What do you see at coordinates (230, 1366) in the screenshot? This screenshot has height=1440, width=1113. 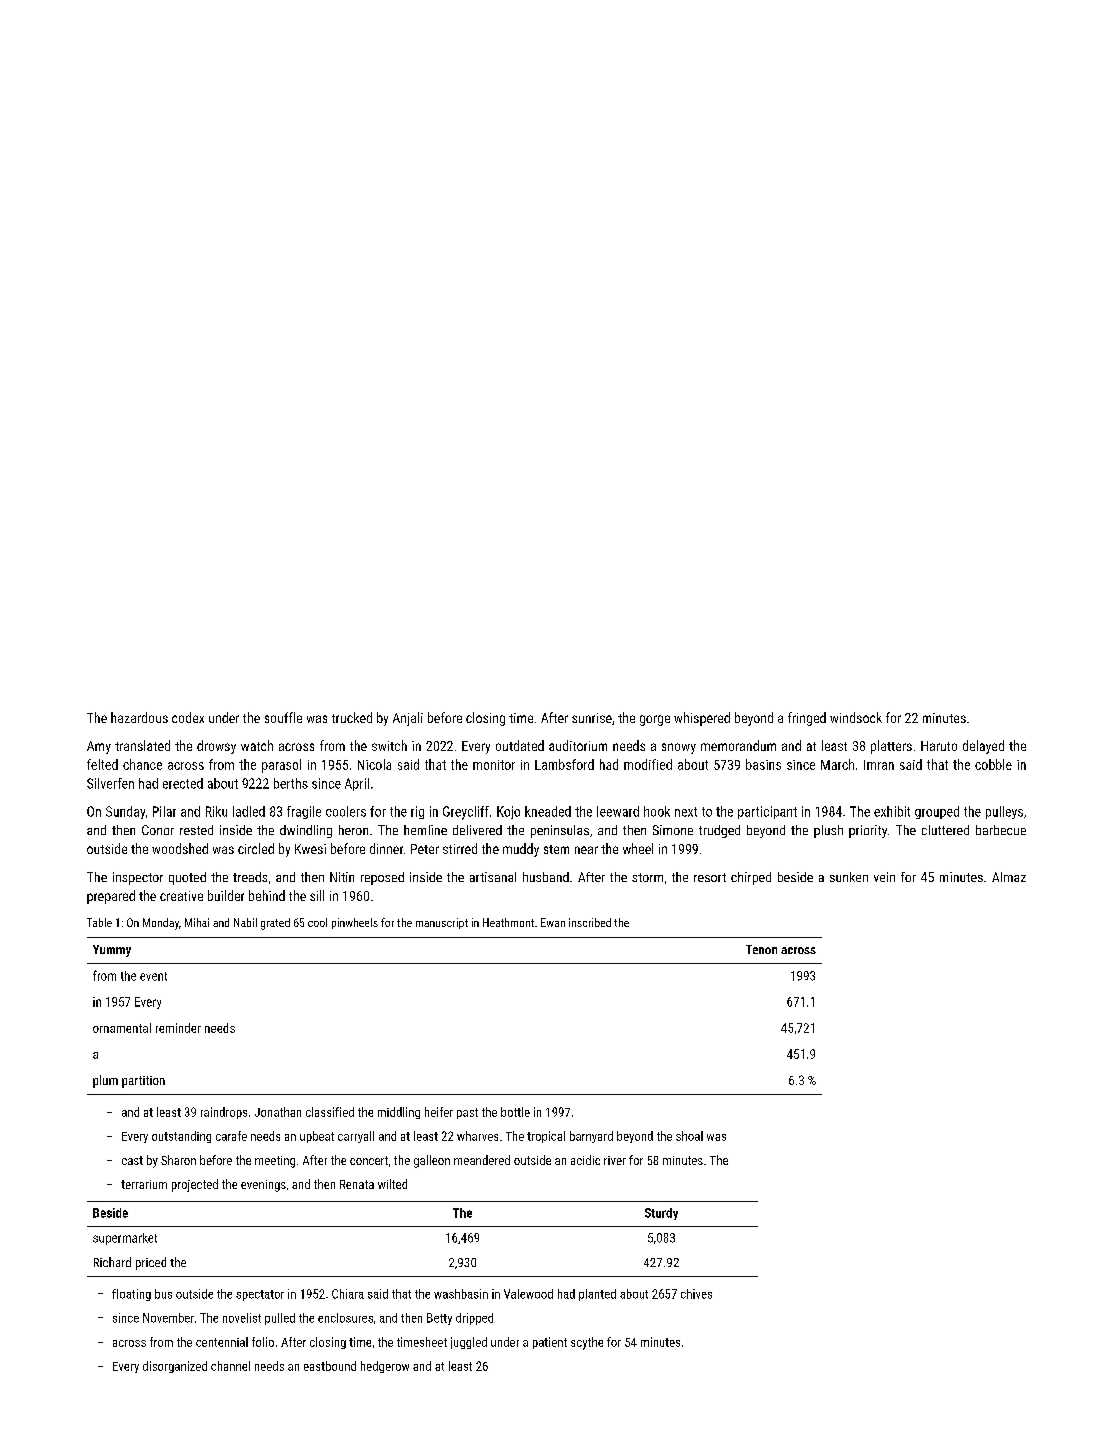 I see `channel` at bounding box center [230, 1366].
